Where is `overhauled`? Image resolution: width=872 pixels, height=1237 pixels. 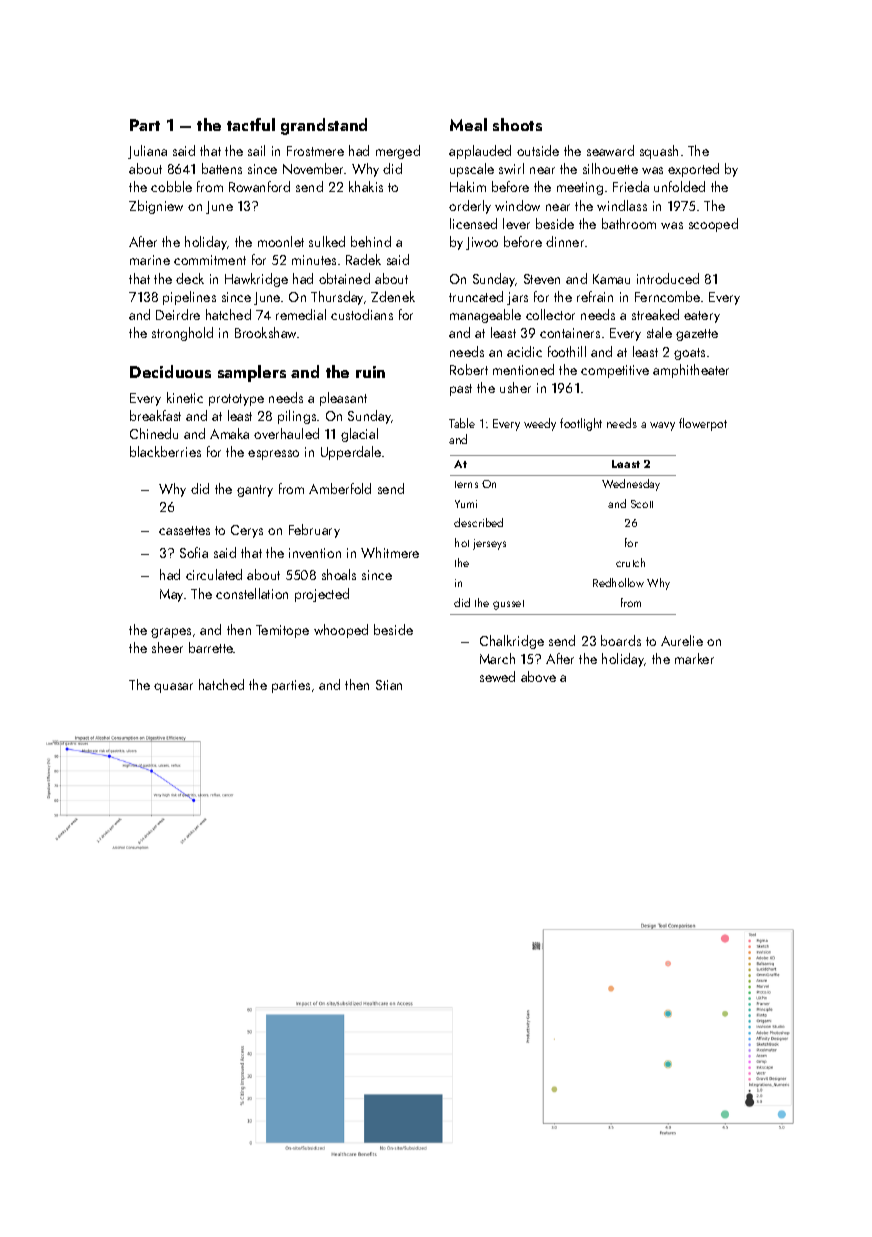 overhauled is located at coordinates (286, 433).
